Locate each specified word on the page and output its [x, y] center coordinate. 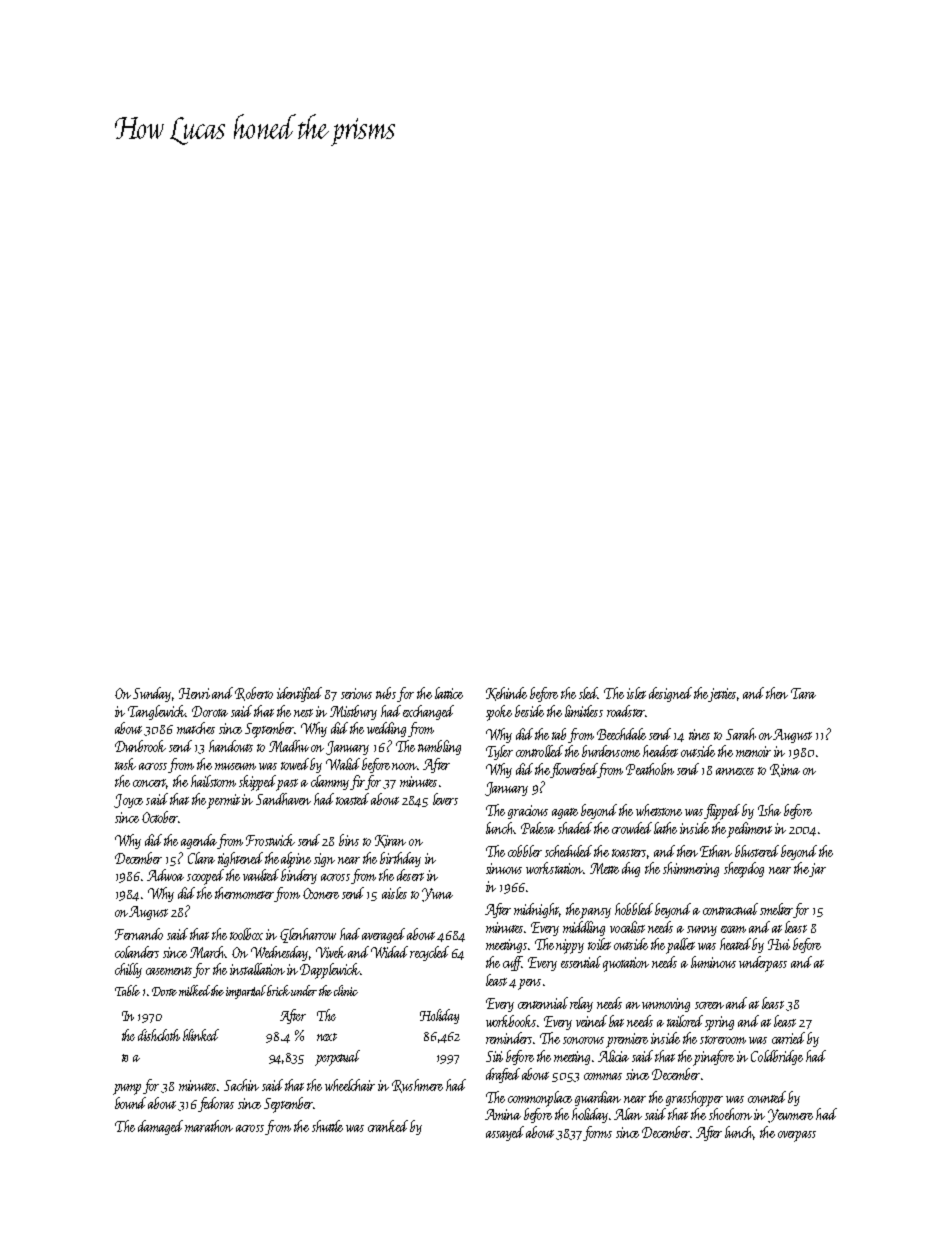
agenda [199, 841]
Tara [803, 693]
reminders [509, 1038]
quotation [626, 964]
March [208, 952]
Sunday [152, 694]
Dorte [164, 991]
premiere [627, 1040]
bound [130, 1103]
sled [588, 693]
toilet [599, 944]
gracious [528, 812]
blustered [757, 851]
